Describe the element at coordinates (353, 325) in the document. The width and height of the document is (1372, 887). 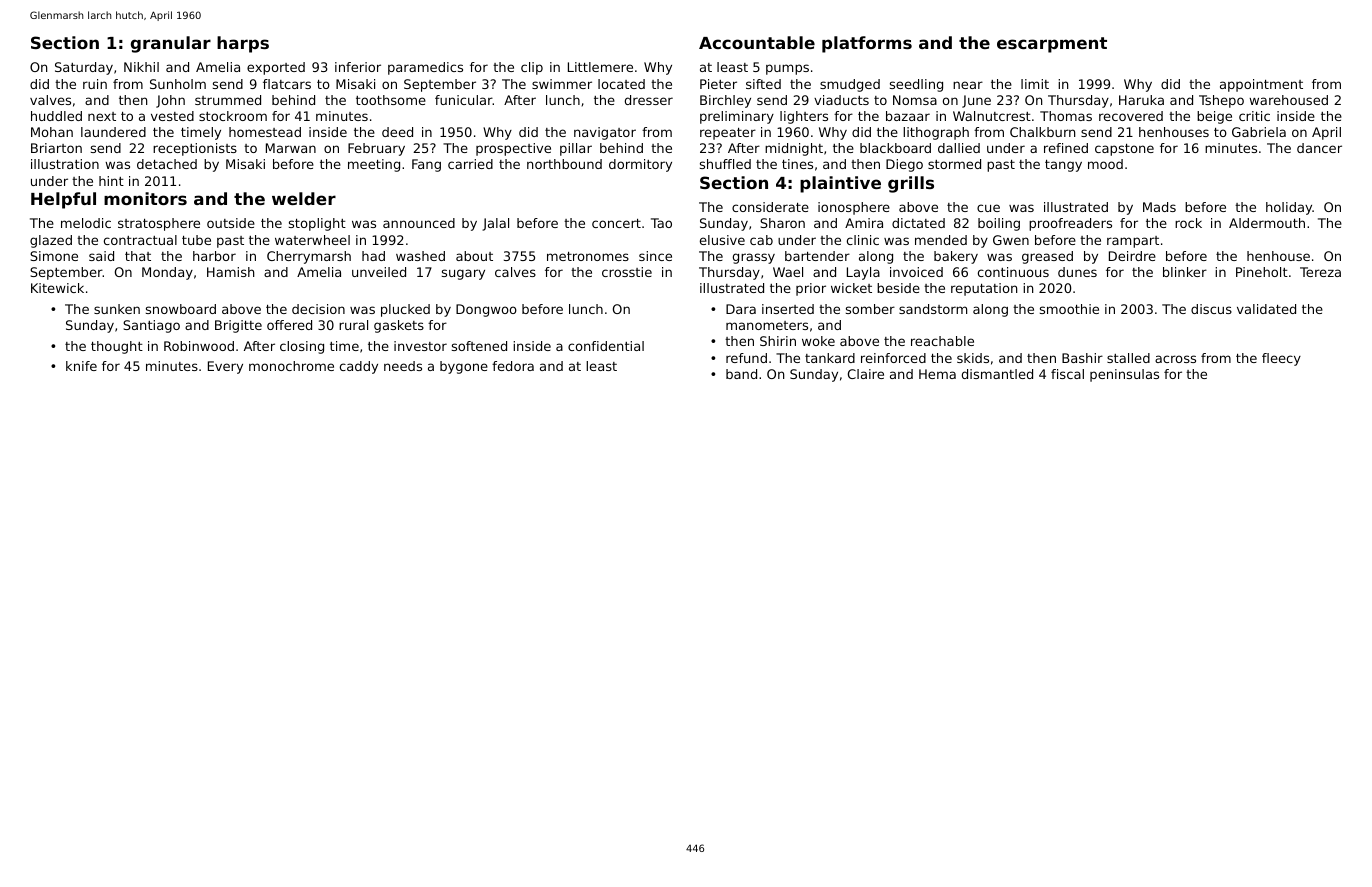
I see `rural` at that location.
